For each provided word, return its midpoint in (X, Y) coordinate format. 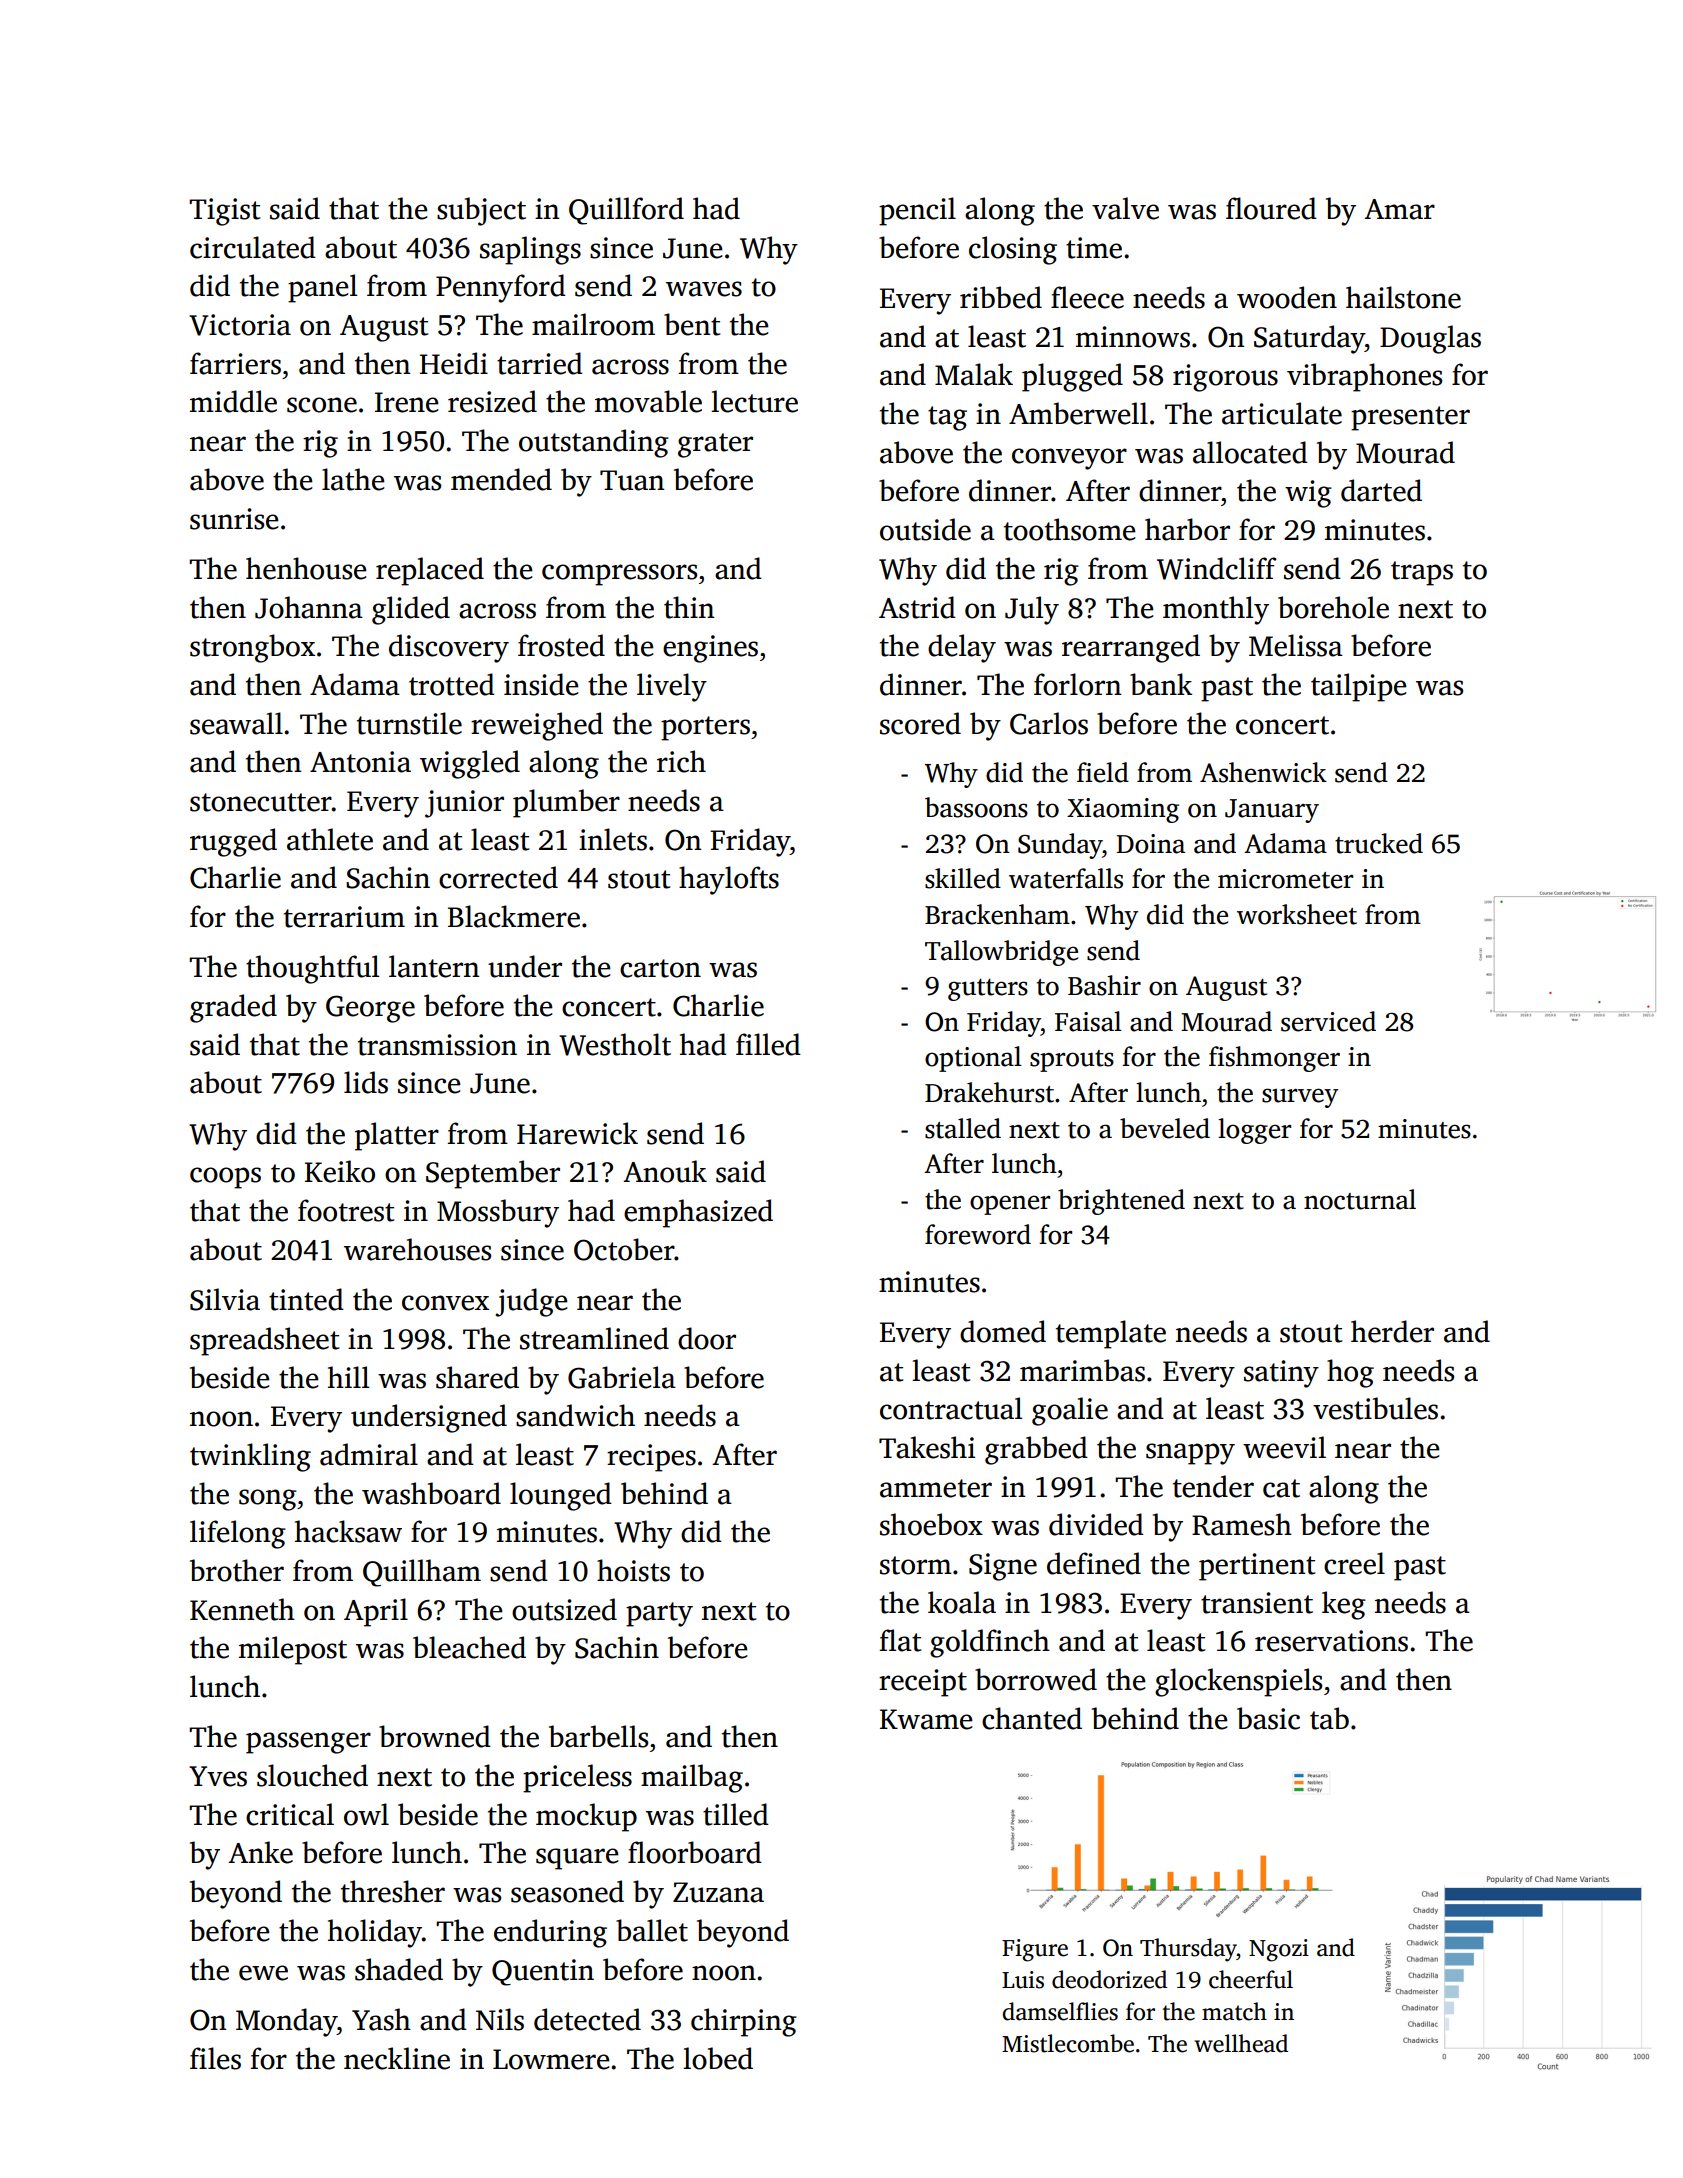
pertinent (1257, 1567)
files (215, 2058)
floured (1271, 208)
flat (900, 1640)
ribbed (1001, 297)
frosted (561, 645)
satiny (1281, 1374)
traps (1422, 573)
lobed (718, 2058)
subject (481, 211)
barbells (598, 1736)
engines (710, 649)
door (707, 1338)
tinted (306, 1299)
